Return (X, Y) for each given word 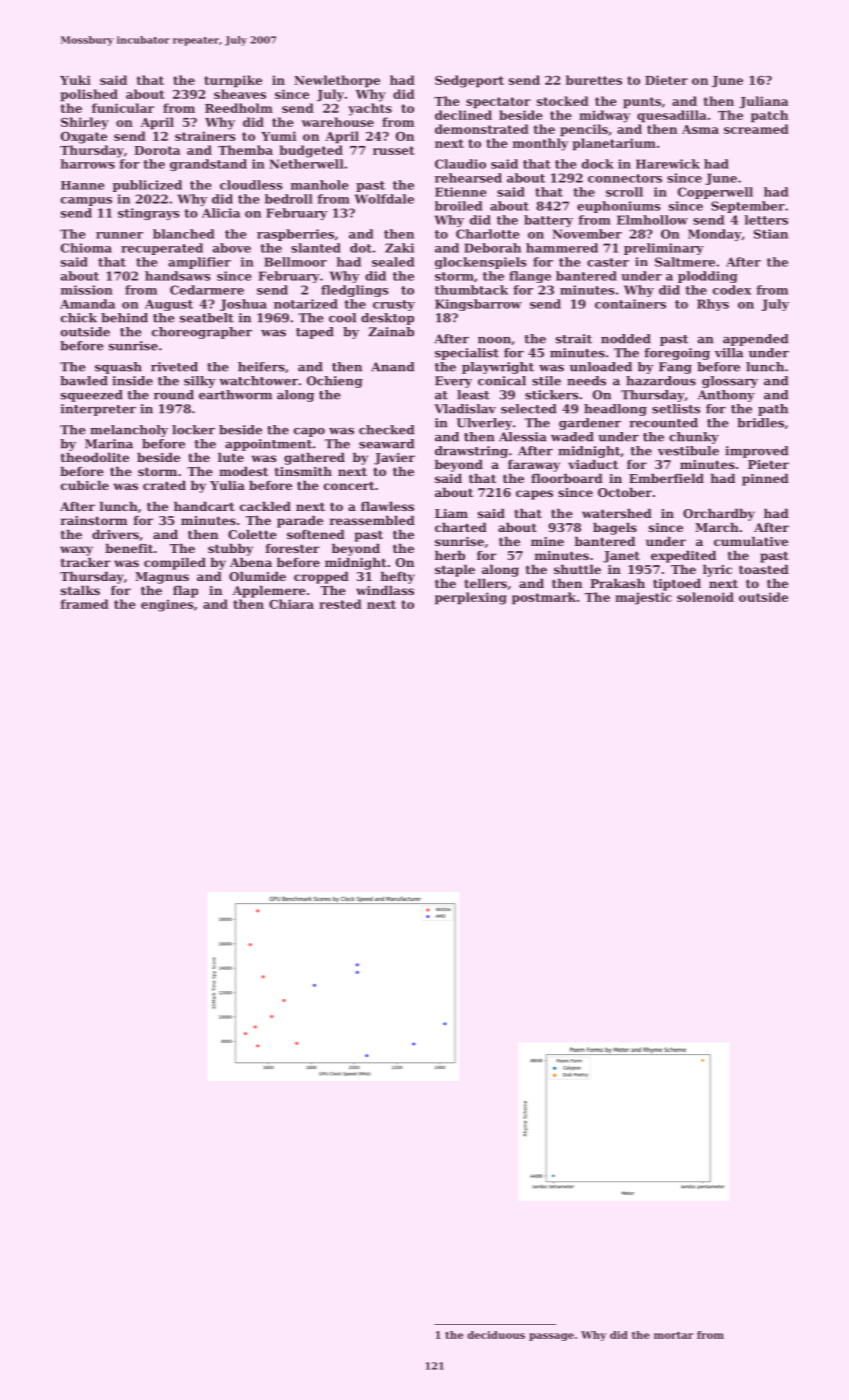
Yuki (75, 80)
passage (551, 1337)
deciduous (496, 1335)
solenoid (705, 597)
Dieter (666, 80)
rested (340, 604)
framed (85, 604)
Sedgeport (469, 81)
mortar (673, 1335)
